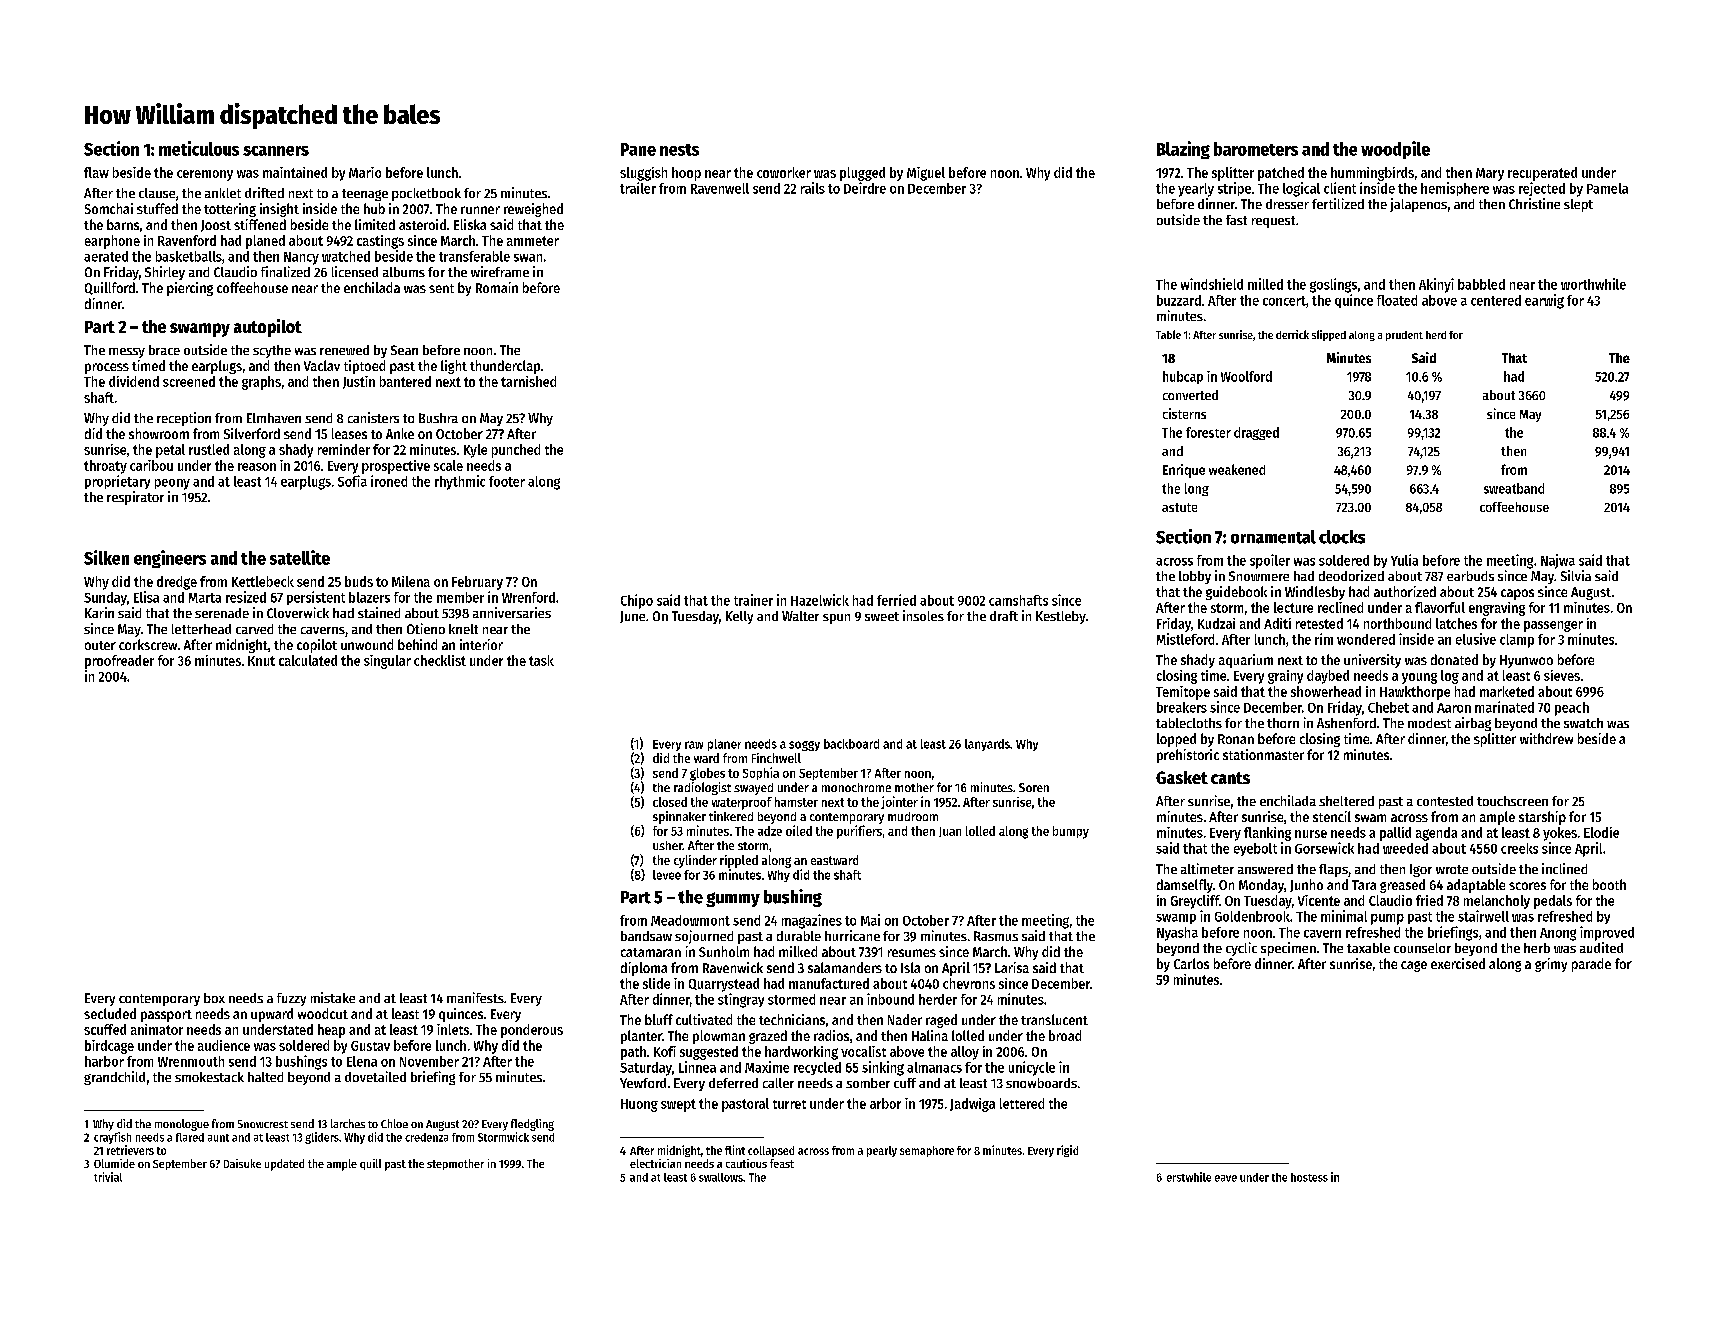 The width and height of the screenshot is (1720, 1329). What do you see at coordinates (199, 148) in the screenshot?
I see `meticulous` at bounding box center [199, 148].
